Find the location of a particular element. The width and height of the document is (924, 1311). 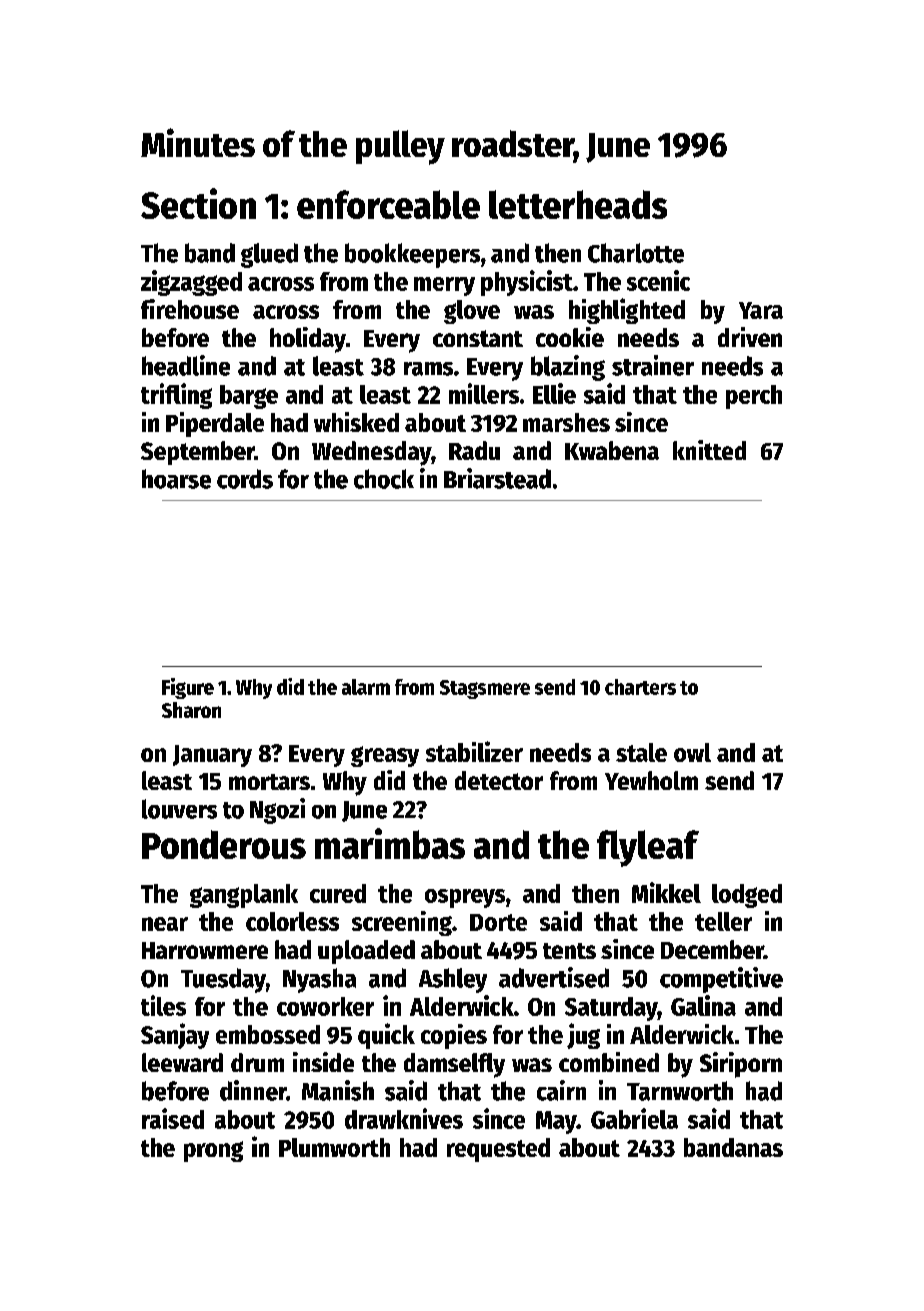

charters is located at coordinates (640, 687).
